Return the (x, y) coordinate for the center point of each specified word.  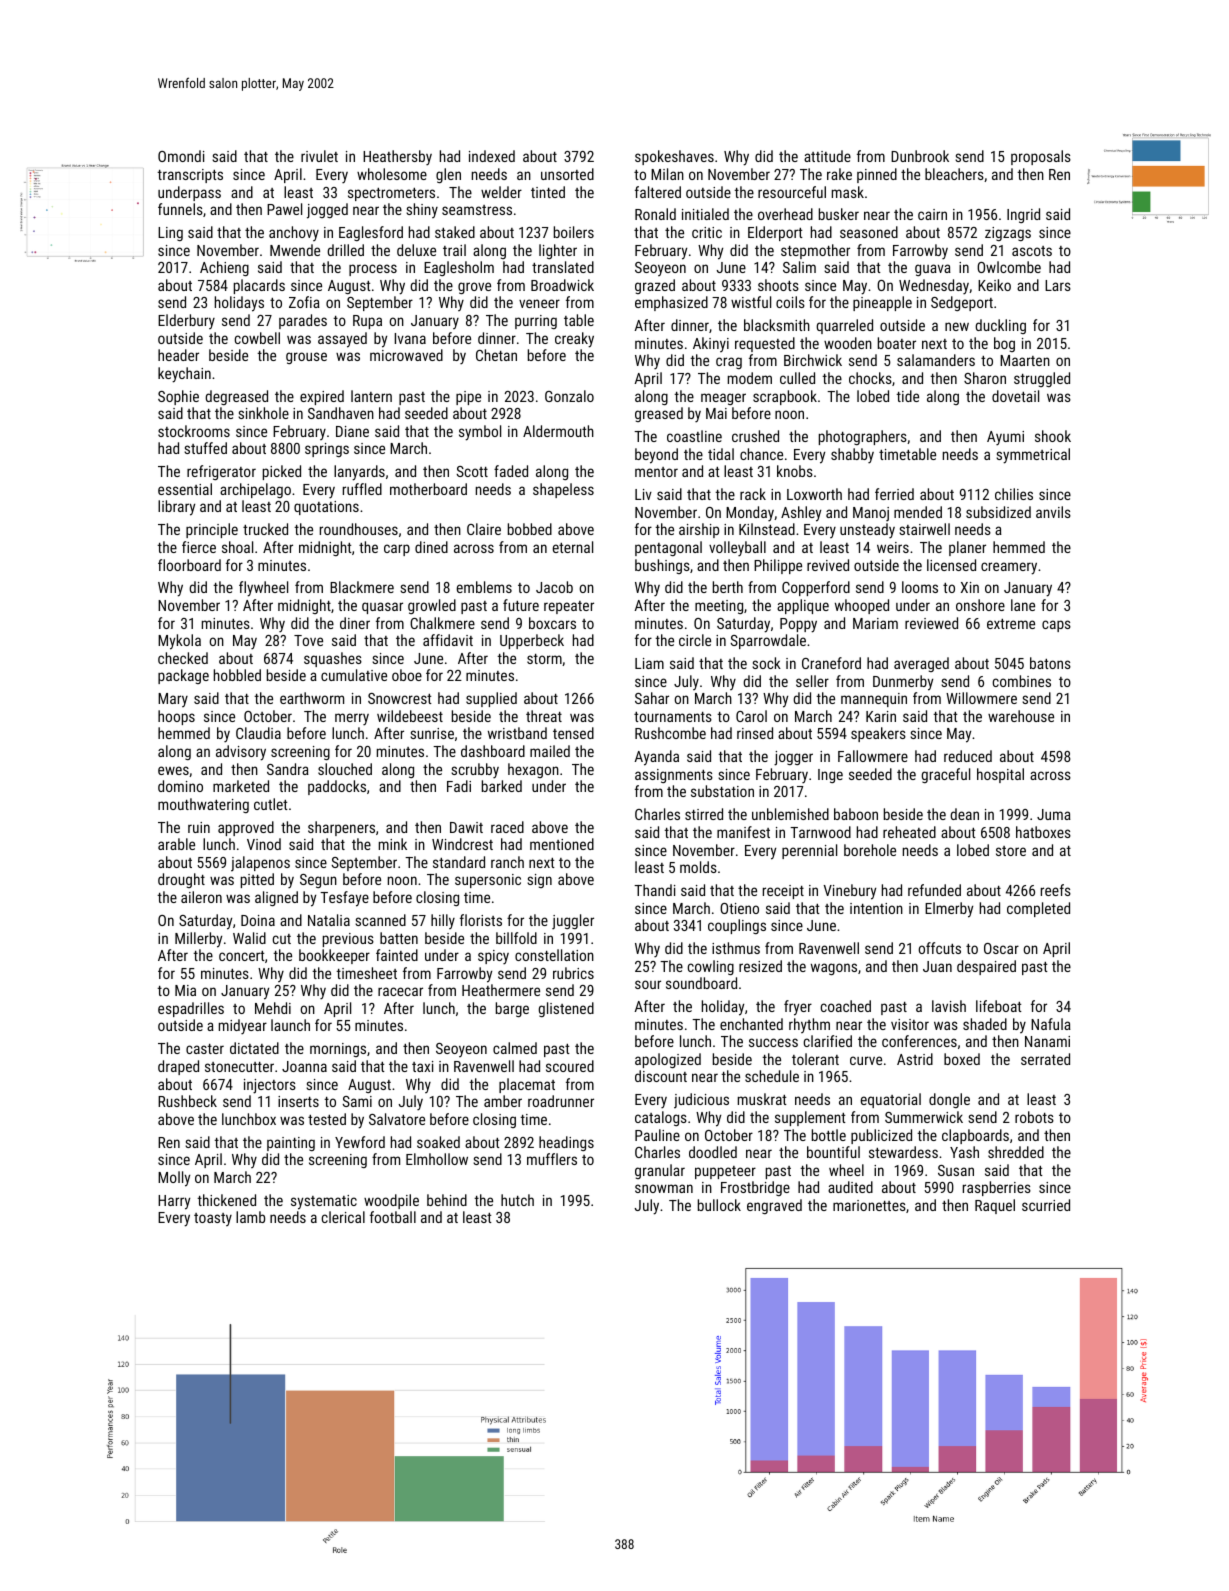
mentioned (562, 844)
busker (839, 214)
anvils (1053, 512)
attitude (827, 156)
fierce (199, 547)
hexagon (533, 770)
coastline (694, 436)
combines (1022, 681)
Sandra (288, 769)
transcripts (190, 176)
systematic (324, 1202)
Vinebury (850, 892)
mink (393, 844)
